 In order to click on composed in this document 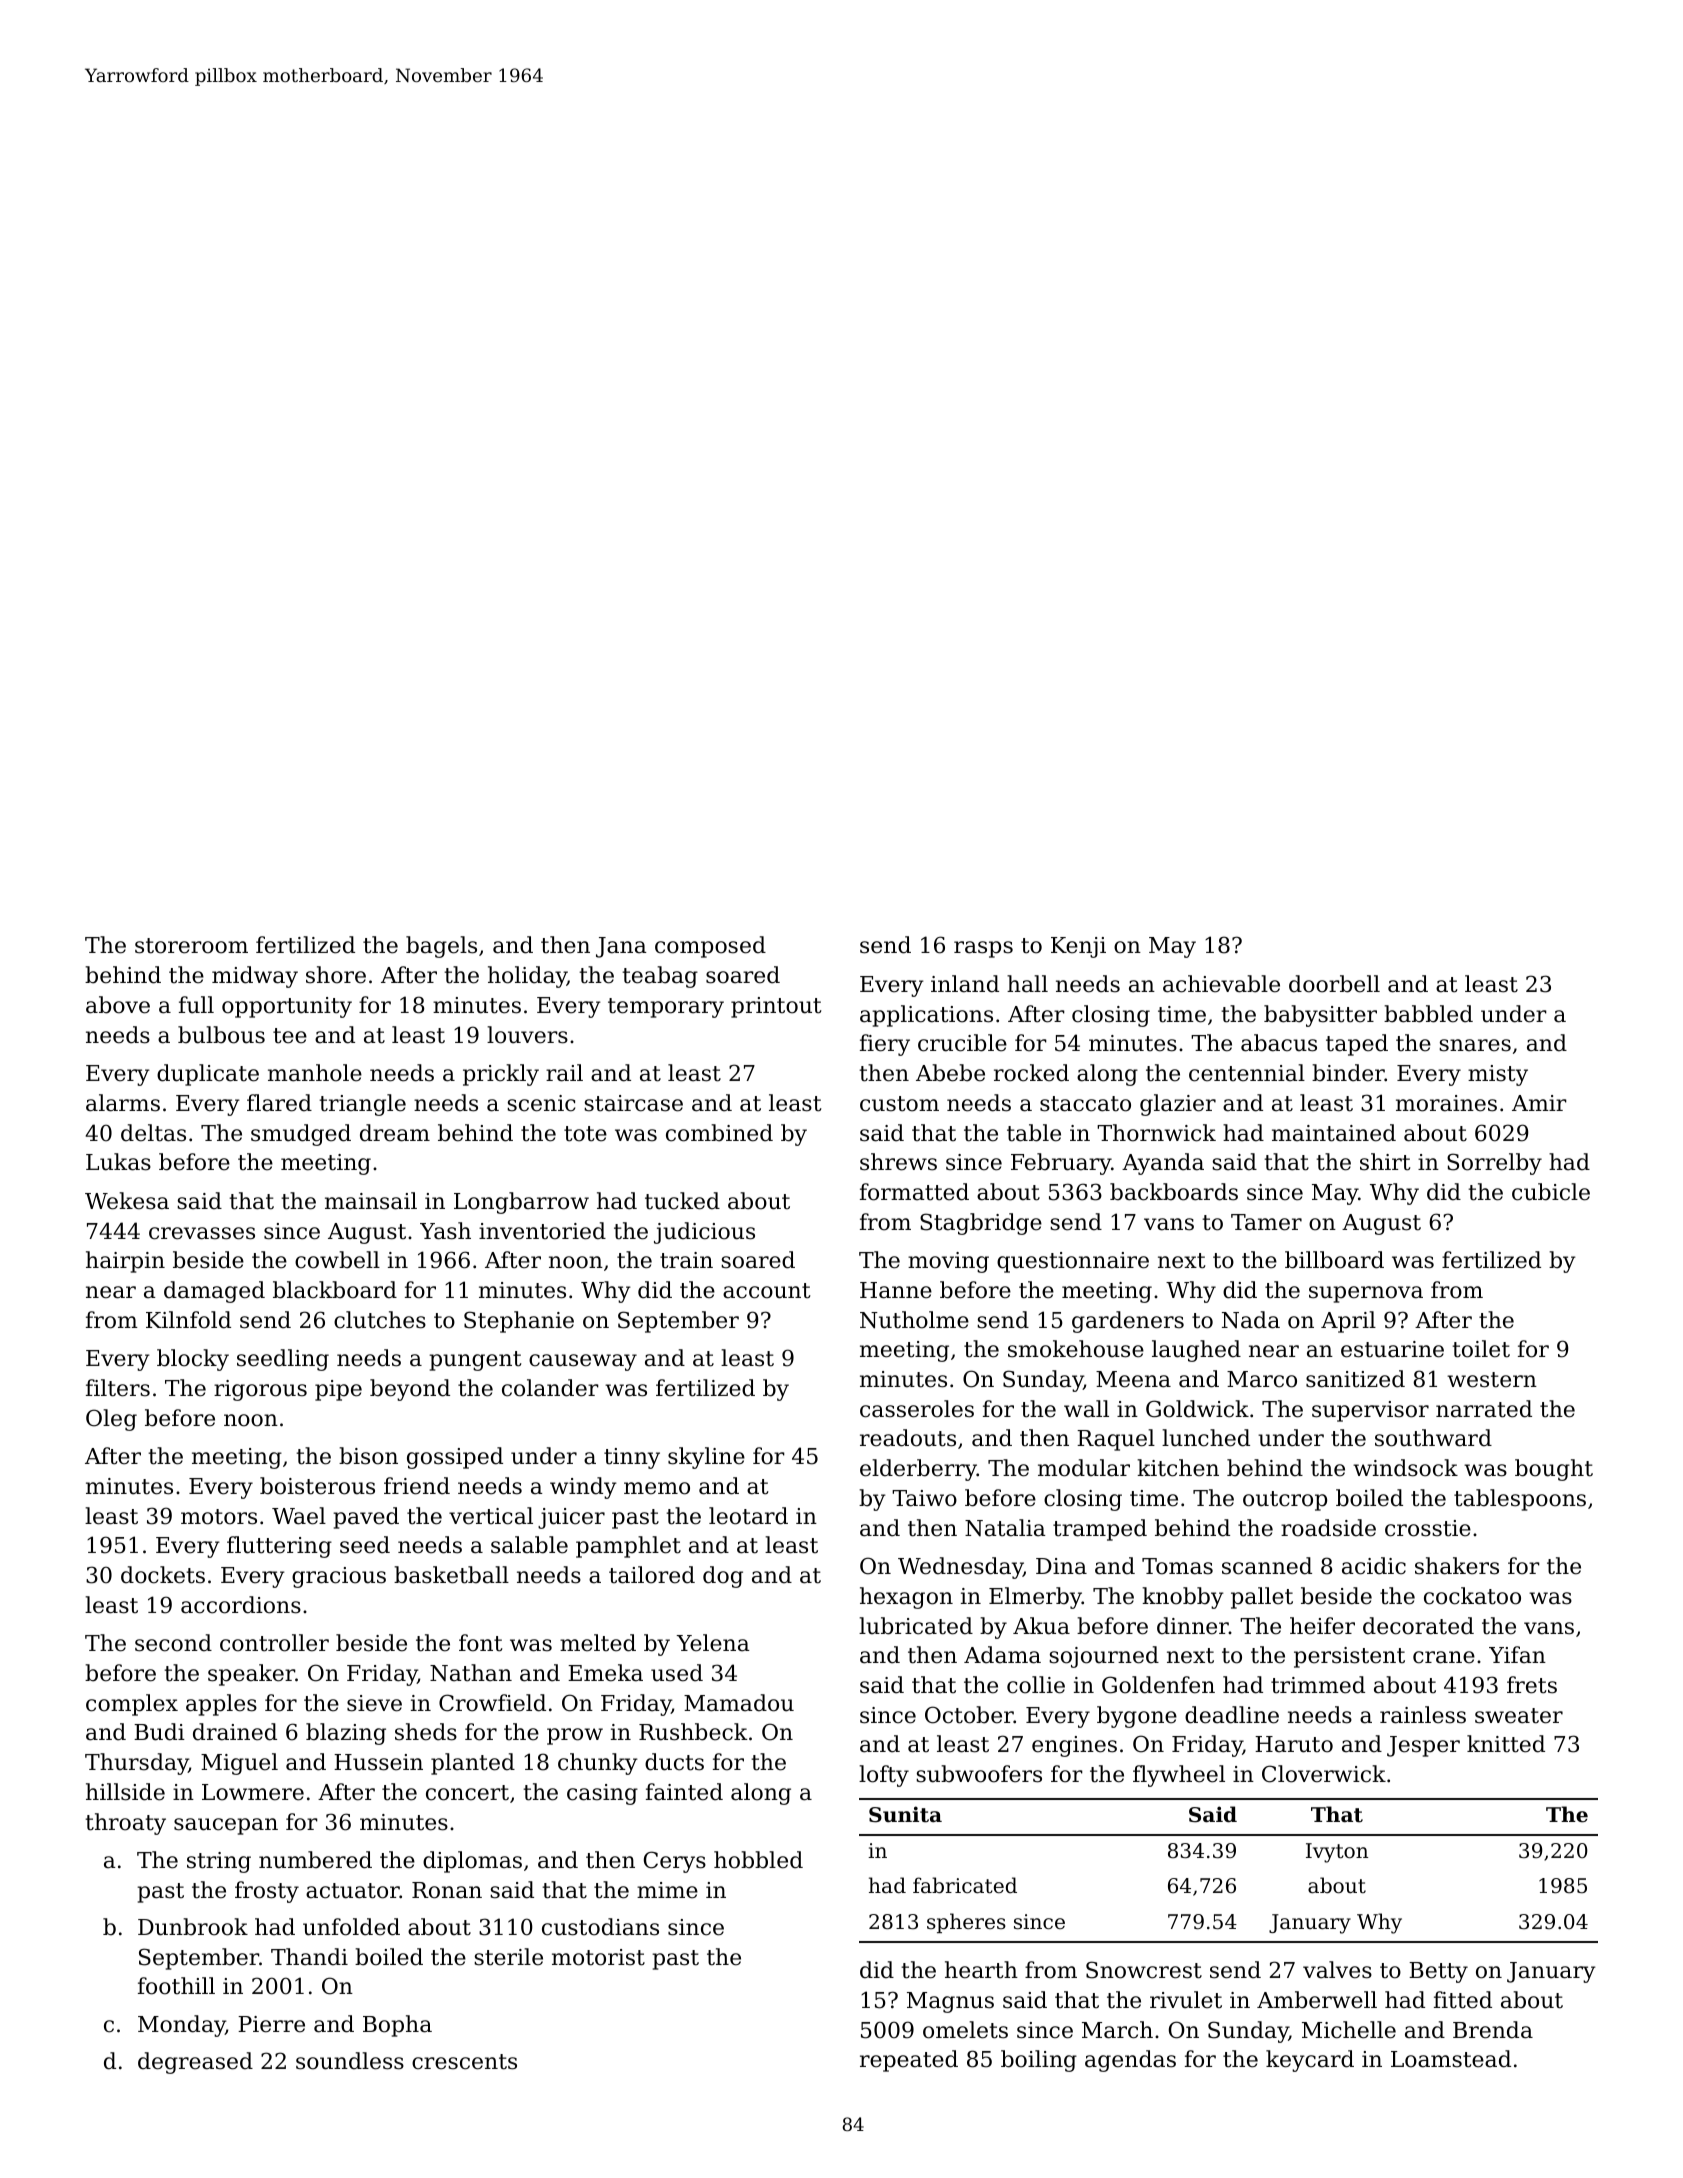, I will do `click(710, 947)`.
